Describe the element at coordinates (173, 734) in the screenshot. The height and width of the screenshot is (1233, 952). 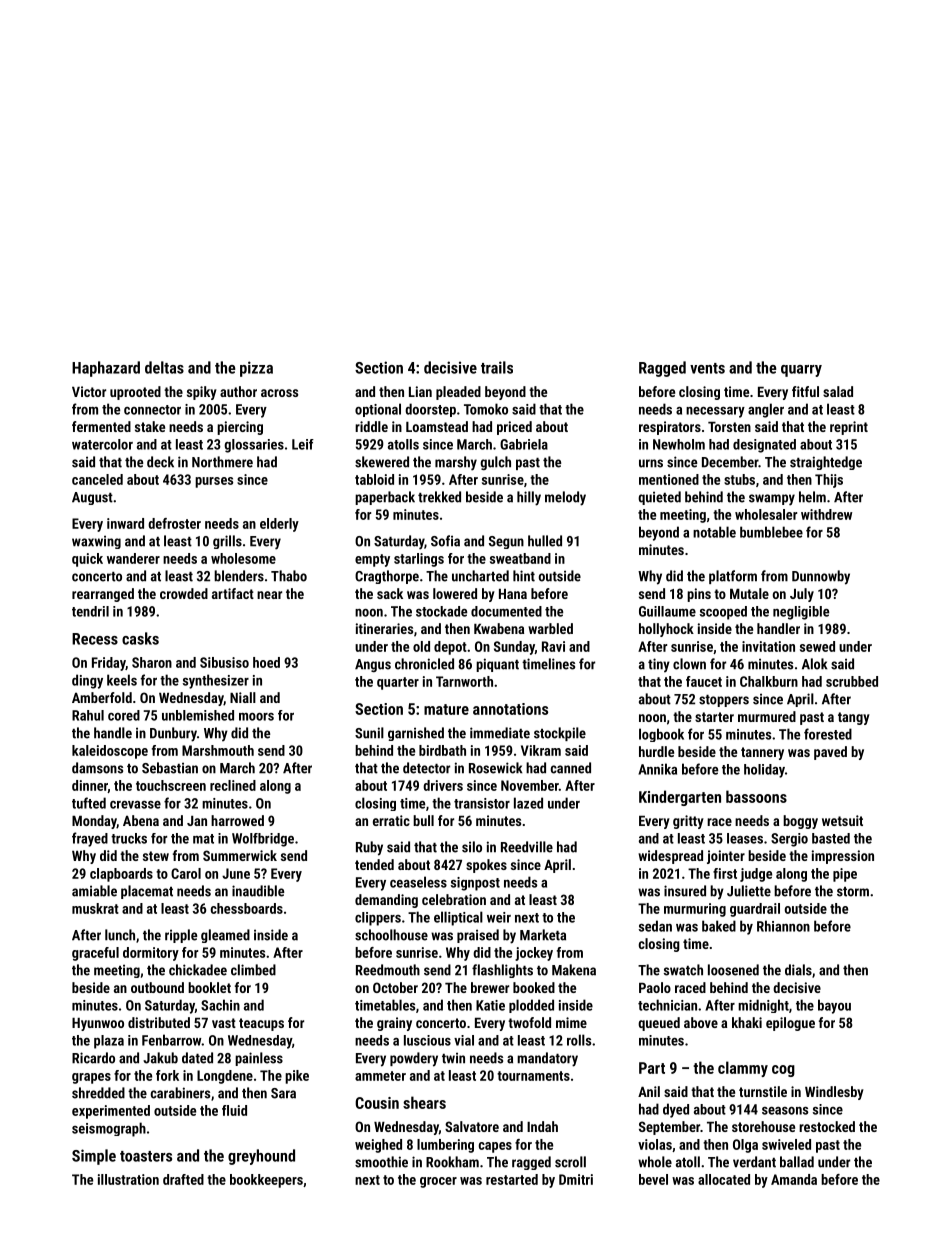
I see `Dunbury` at that location.
